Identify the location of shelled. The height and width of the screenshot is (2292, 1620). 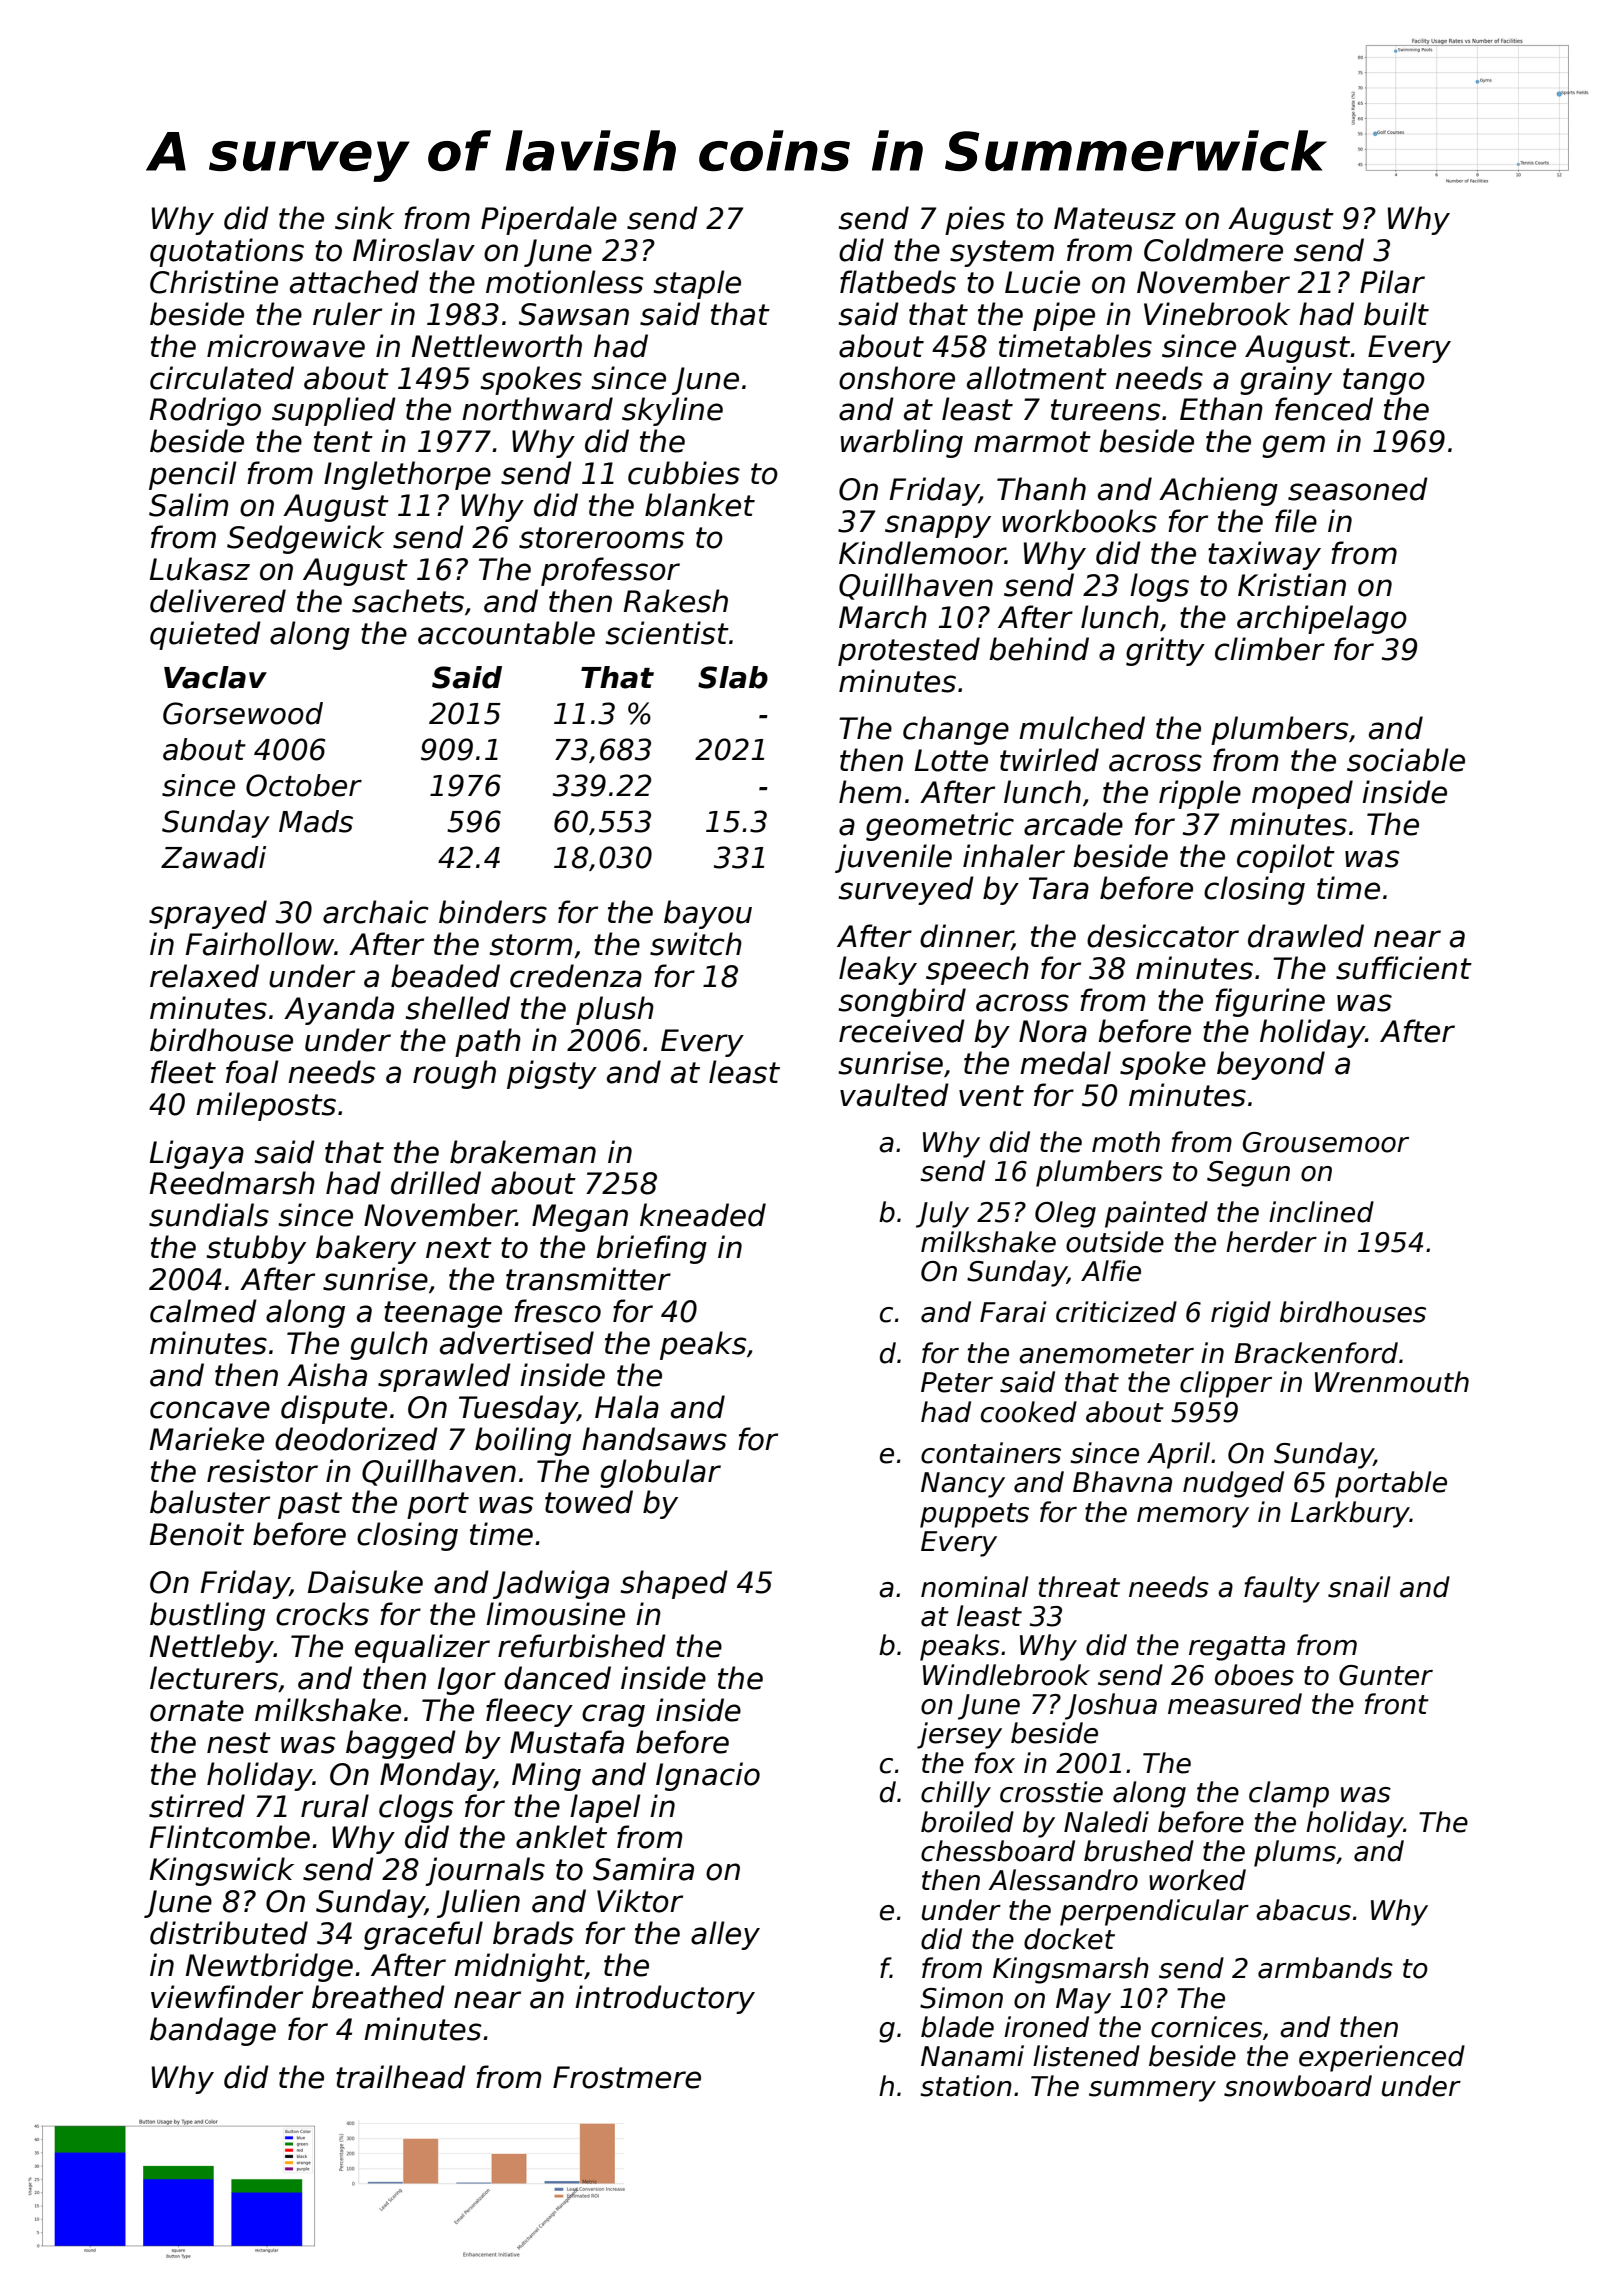
(458, 1008).
